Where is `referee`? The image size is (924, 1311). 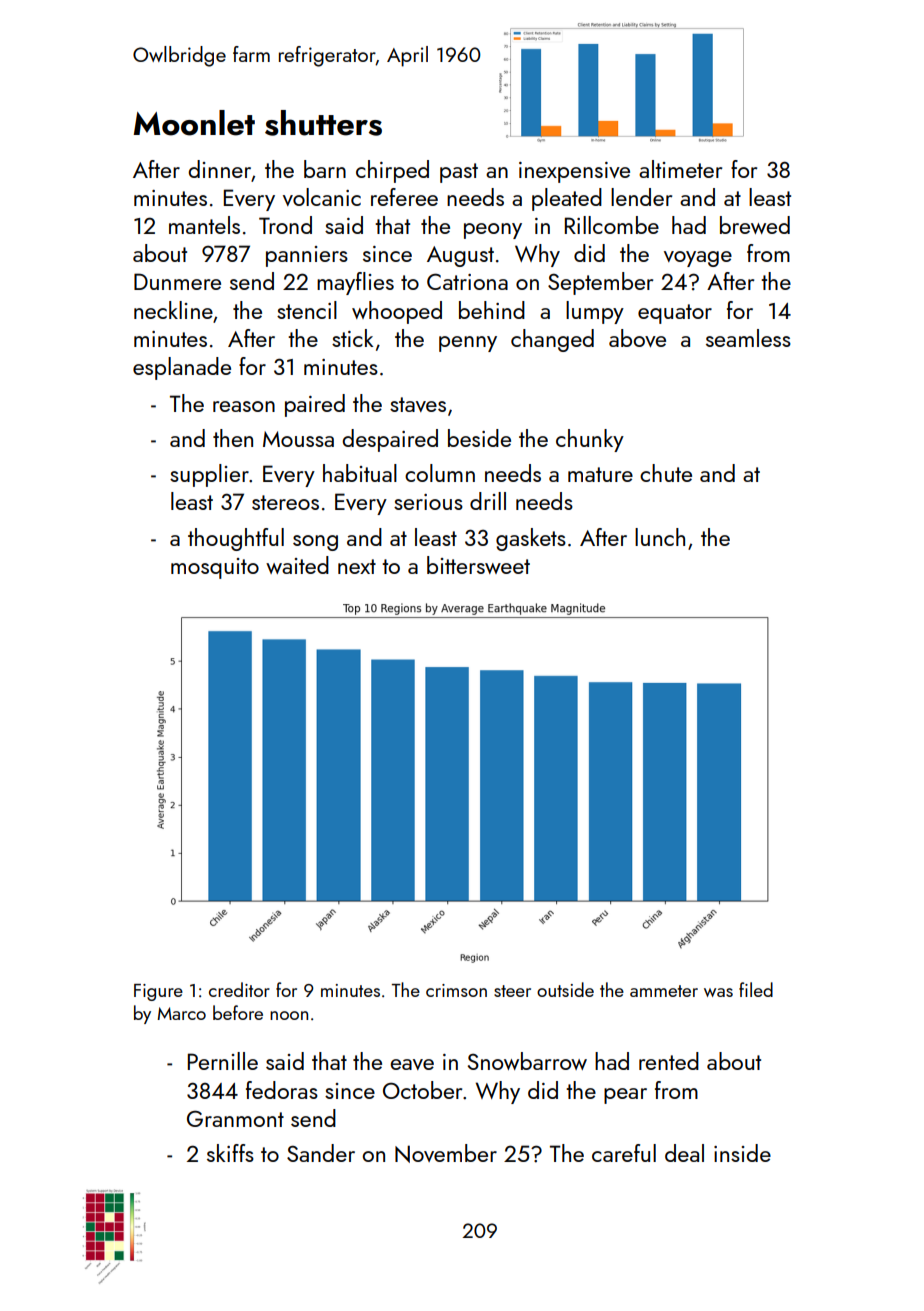
referee is located at coordinates (404, 197).
